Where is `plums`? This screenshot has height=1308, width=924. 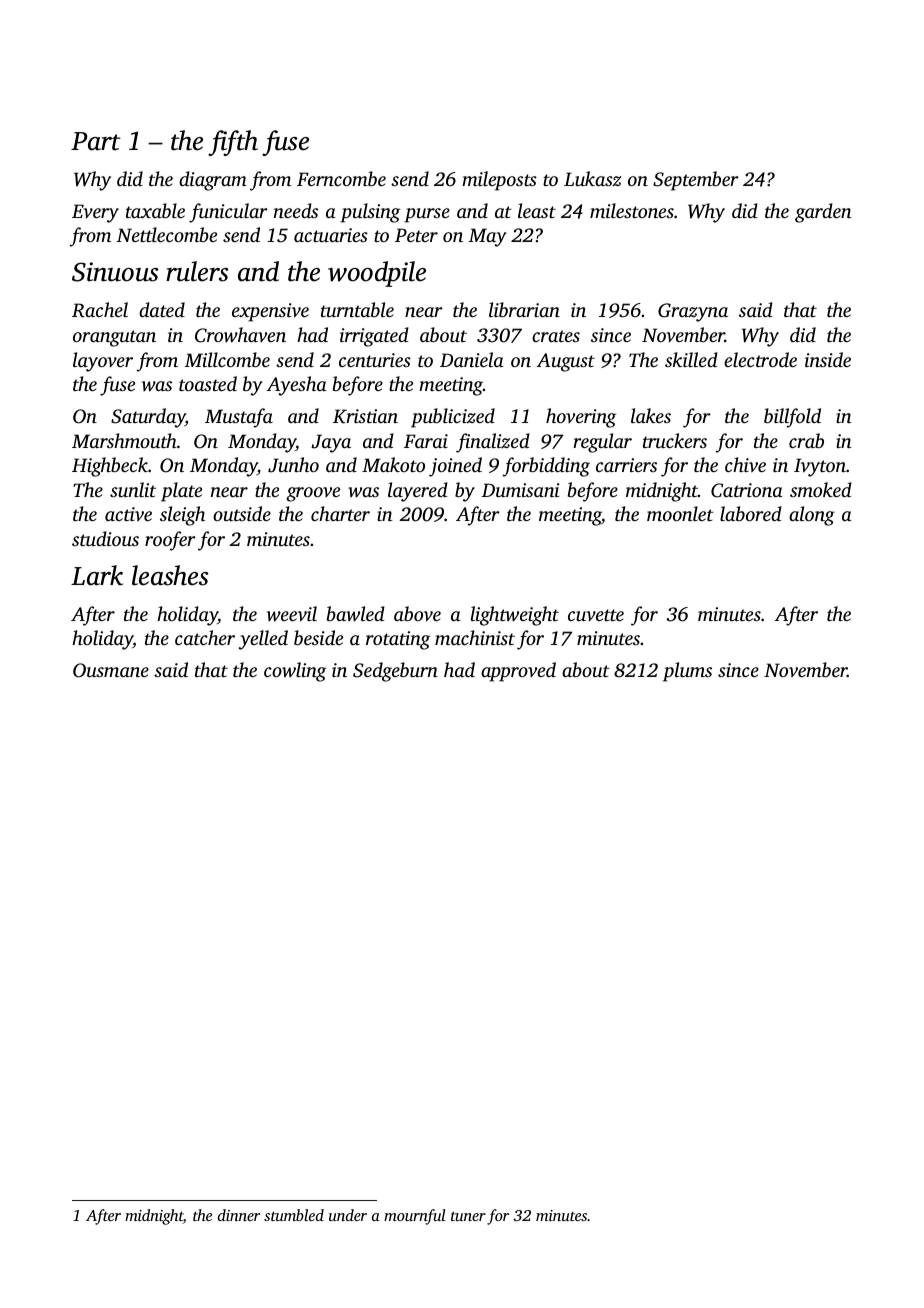
plums is located at coordinates (687, 672).
